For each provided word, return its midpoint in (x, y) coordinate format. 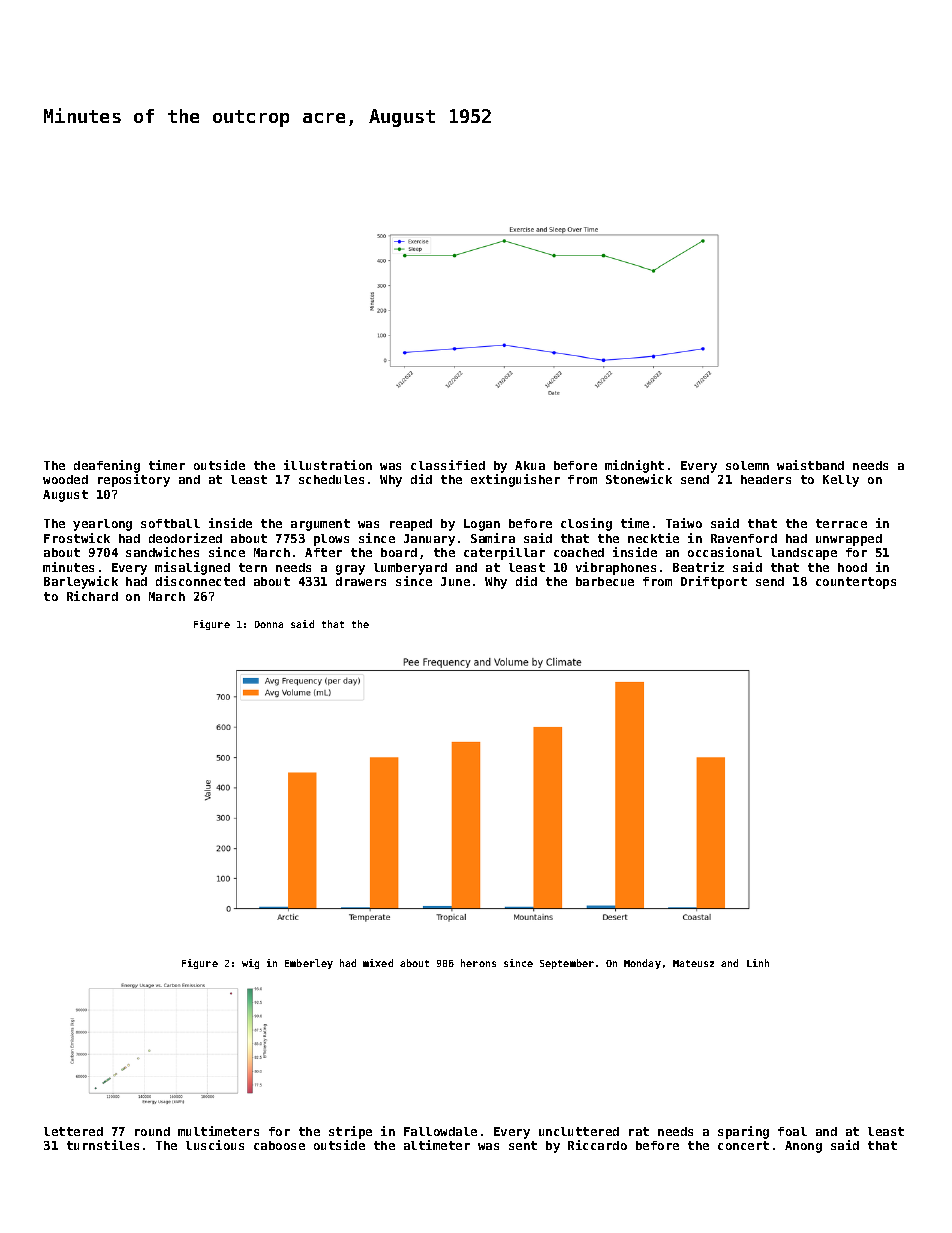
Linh (758, 963)
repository (134, 480)
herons (478, 963)
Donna (269, 624)
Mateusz (693, 963)
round (152, 1131)
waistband (810, 465)
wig (250, 964)
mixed (378, 963)
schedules (331, 479)
